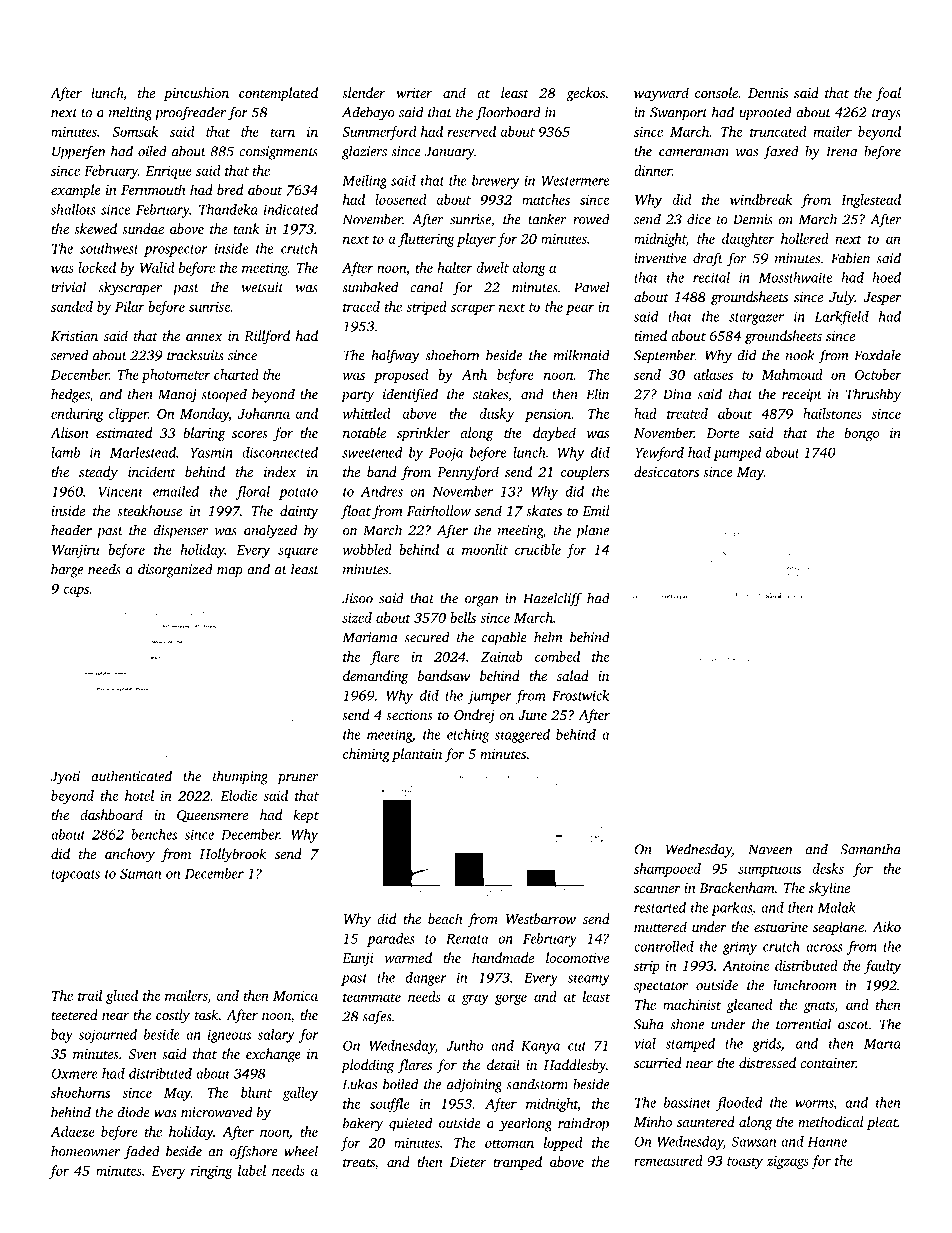 The height and width of the document is (1233, 952). I want to click on plantain, so click(417, 755).
